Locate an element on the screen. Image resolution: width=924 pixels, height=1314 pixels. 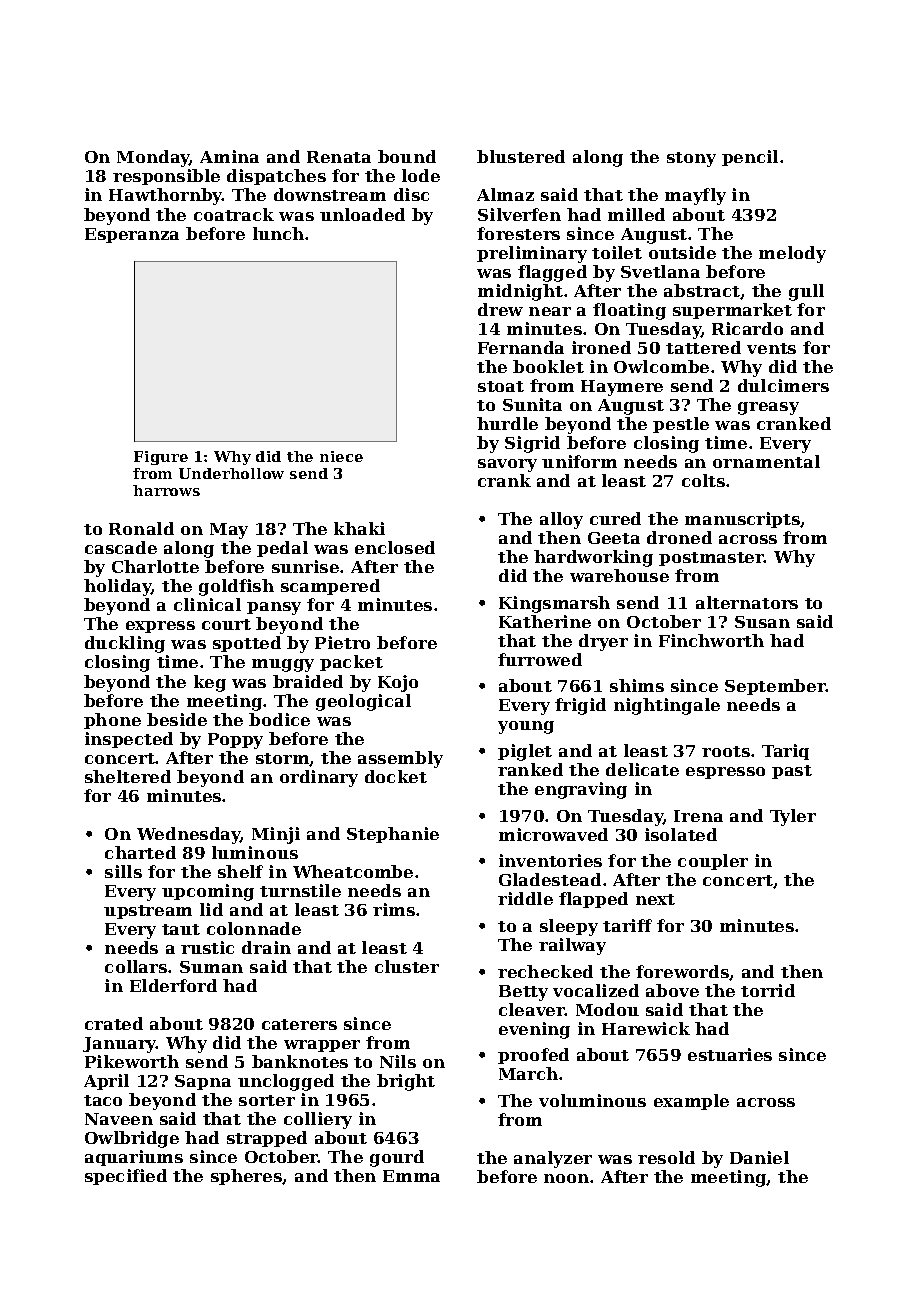
drew is located at coordinates (500, 309).
